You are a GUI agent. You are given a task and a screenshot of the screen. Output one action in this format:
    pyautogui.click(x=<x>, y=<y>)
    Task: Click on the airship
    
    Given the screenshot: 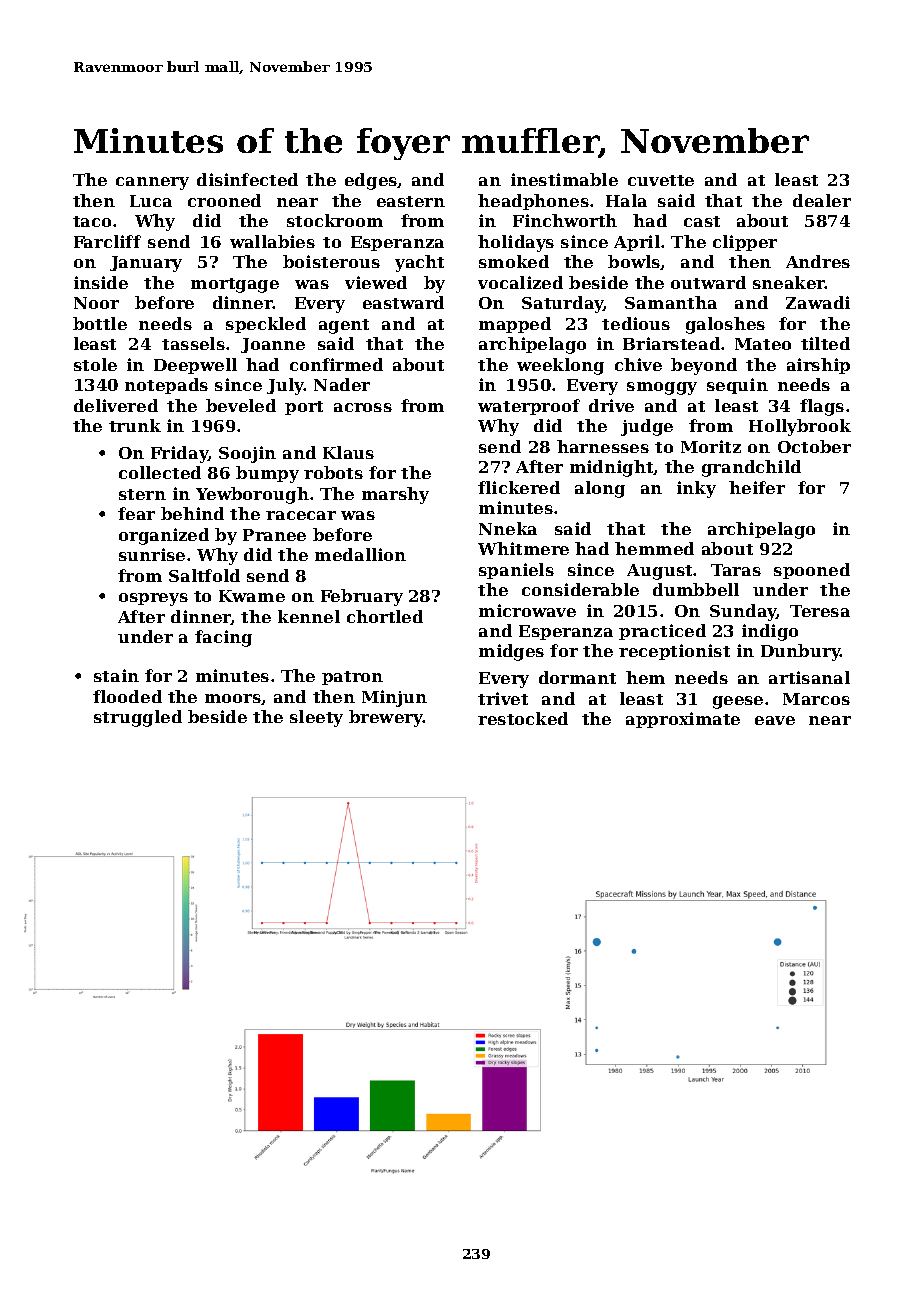 What is the action you would take?
    pyautogui.click(x=818, y=366)
